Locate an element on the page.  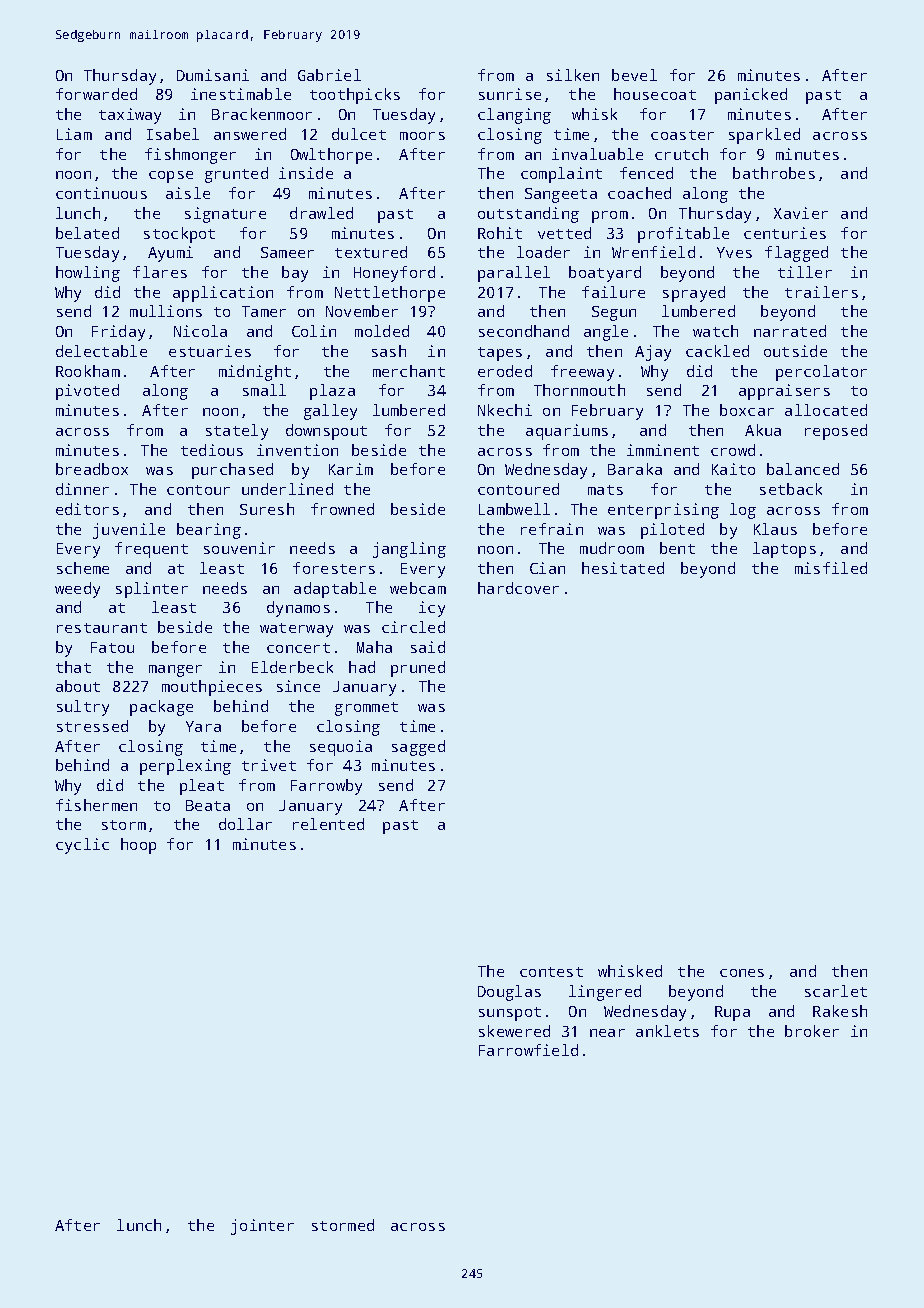
about is located at coordinates (78, 686).
